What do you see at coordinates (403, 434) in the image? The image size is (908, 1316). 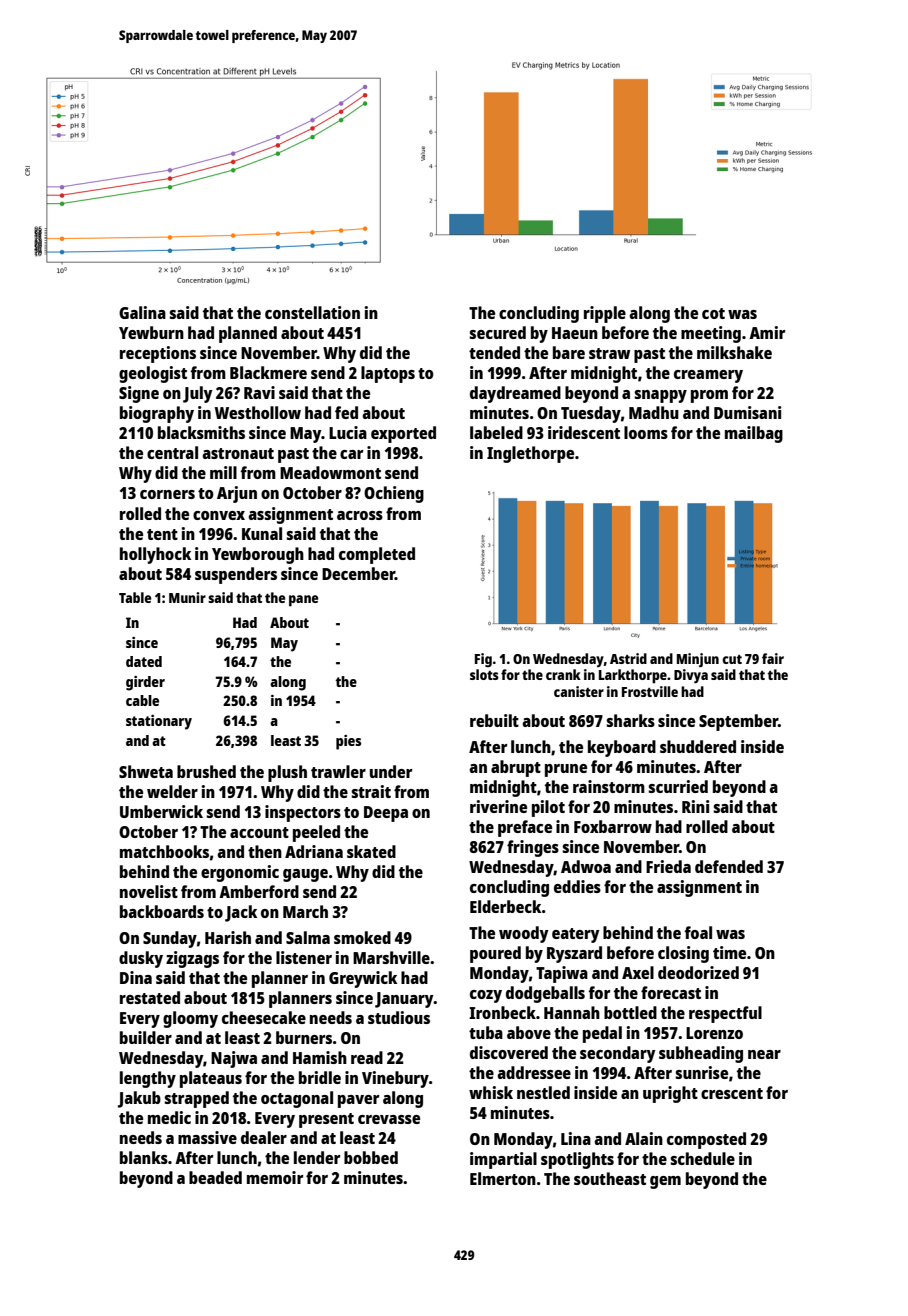 I see `exported` at bounding box center [403, 434].
